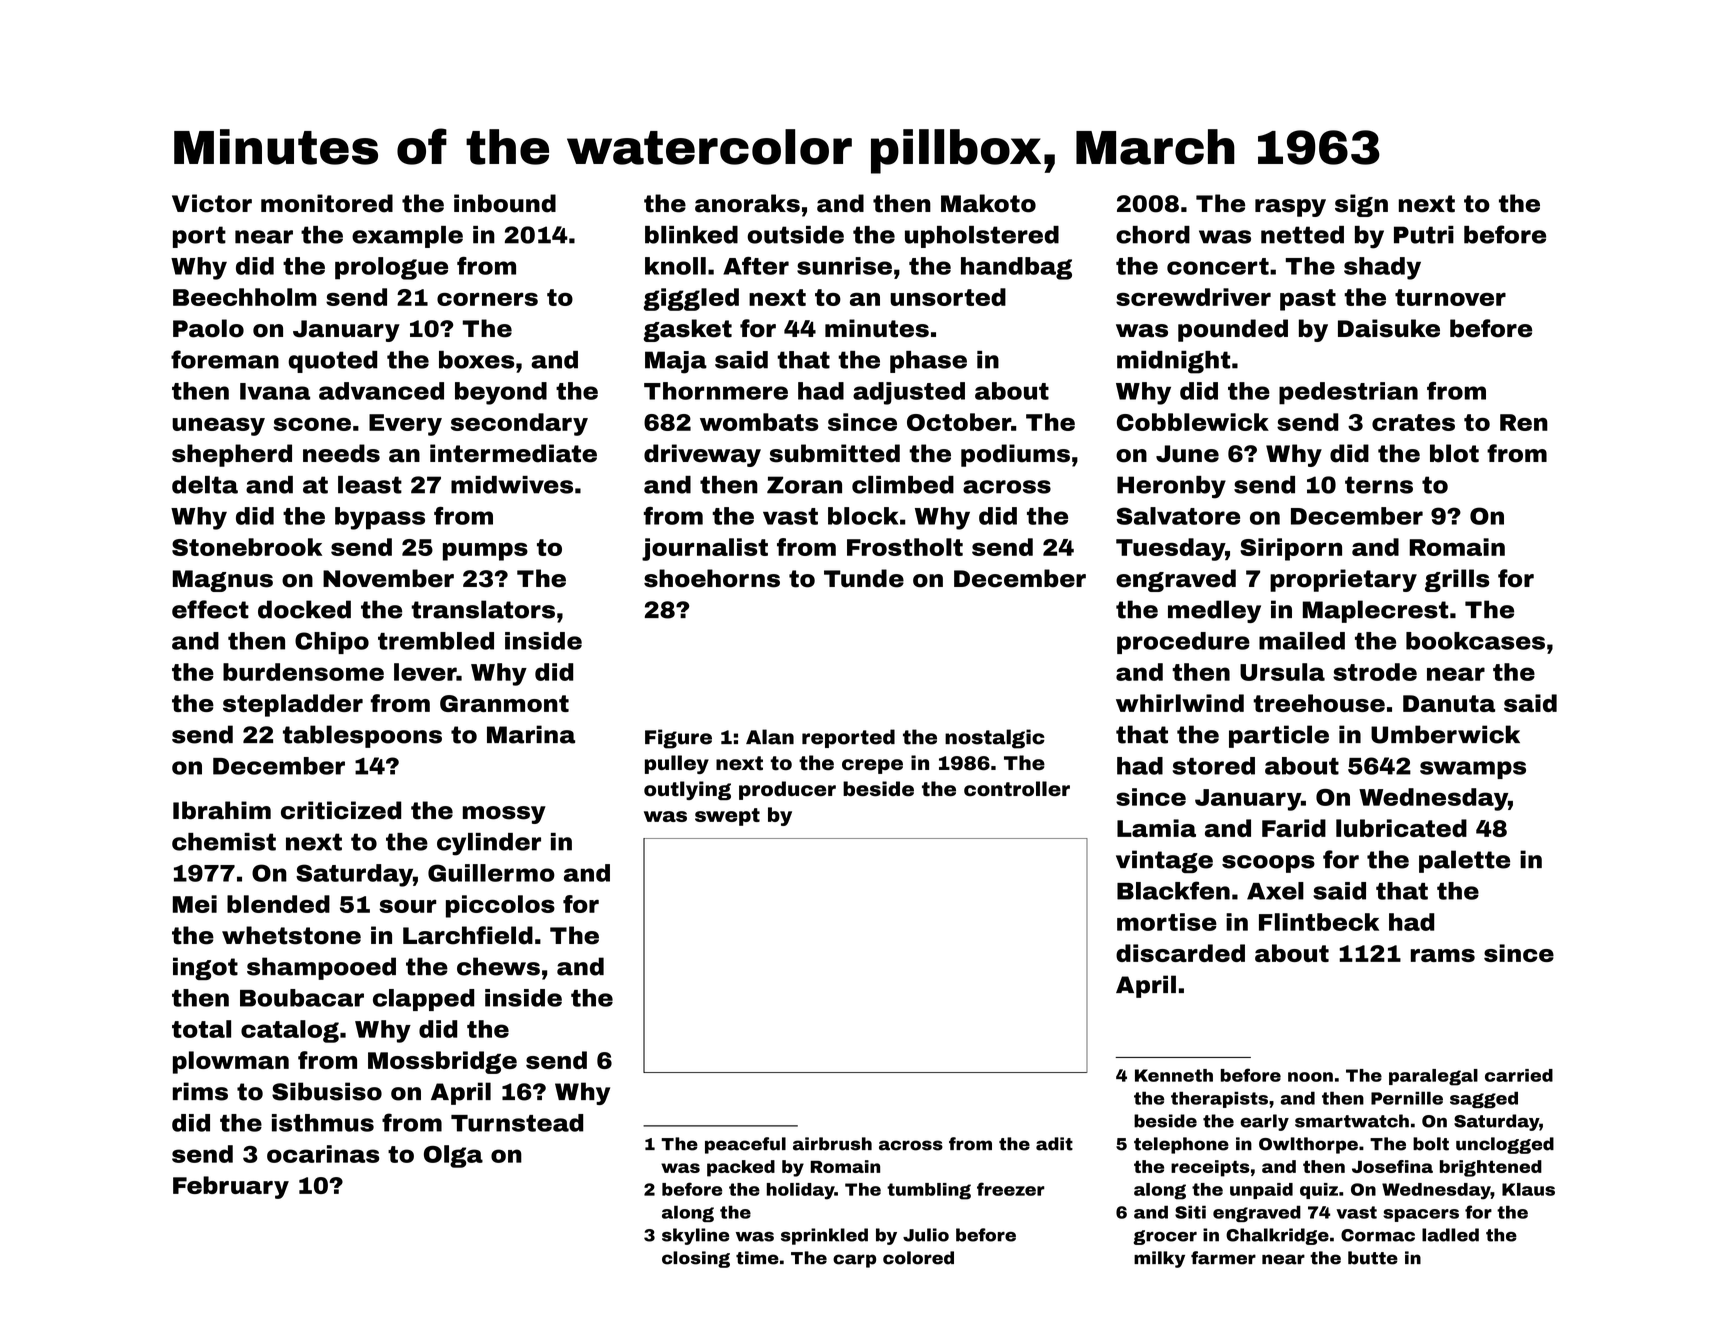 Image resolution: width=1731 pixels, height=1337 pixels. I want to click on nostalgic, so click(995, 739).
